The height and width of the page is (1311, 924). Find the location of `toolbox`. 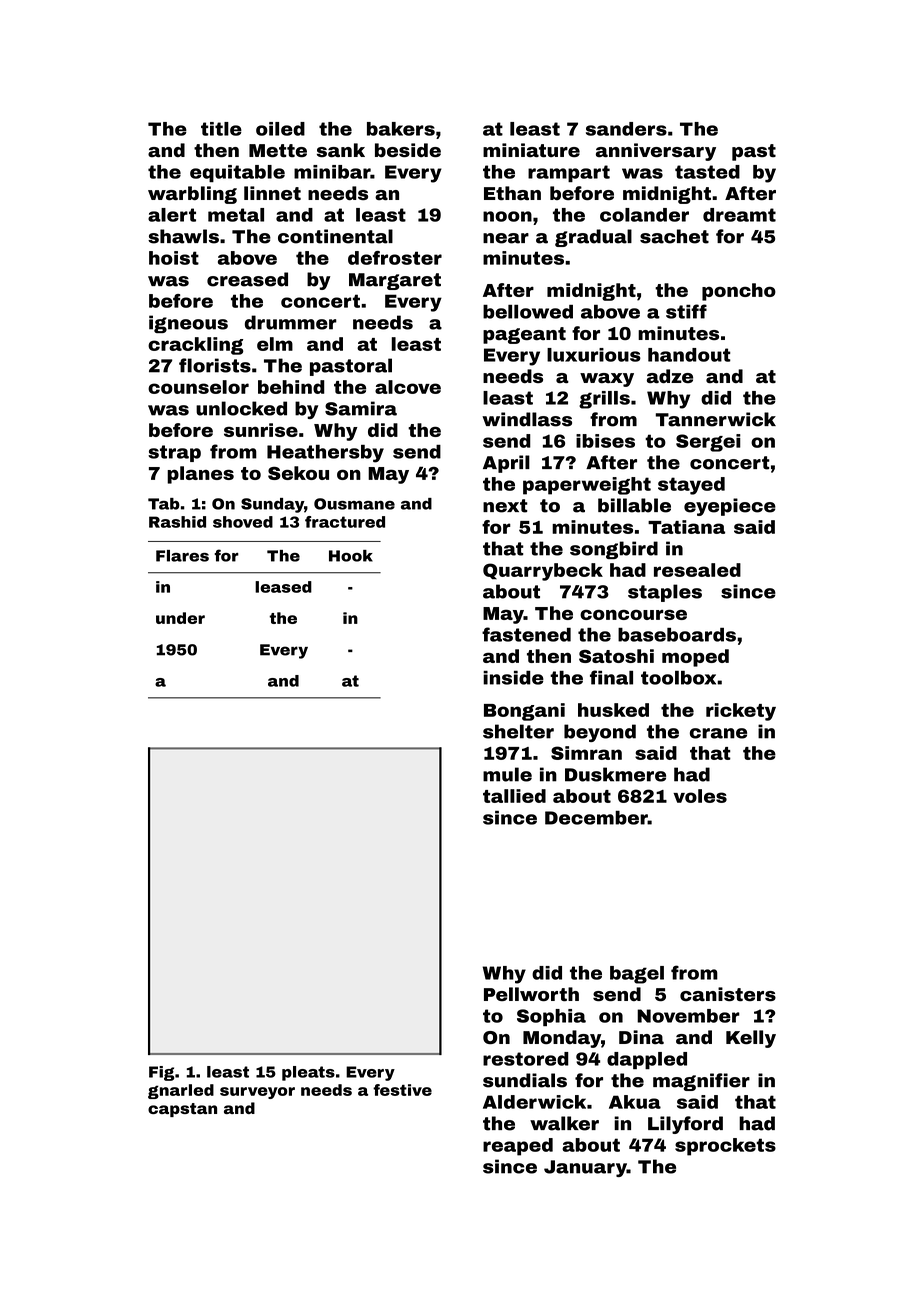

toolbox is located at coordinates (678, 678).
